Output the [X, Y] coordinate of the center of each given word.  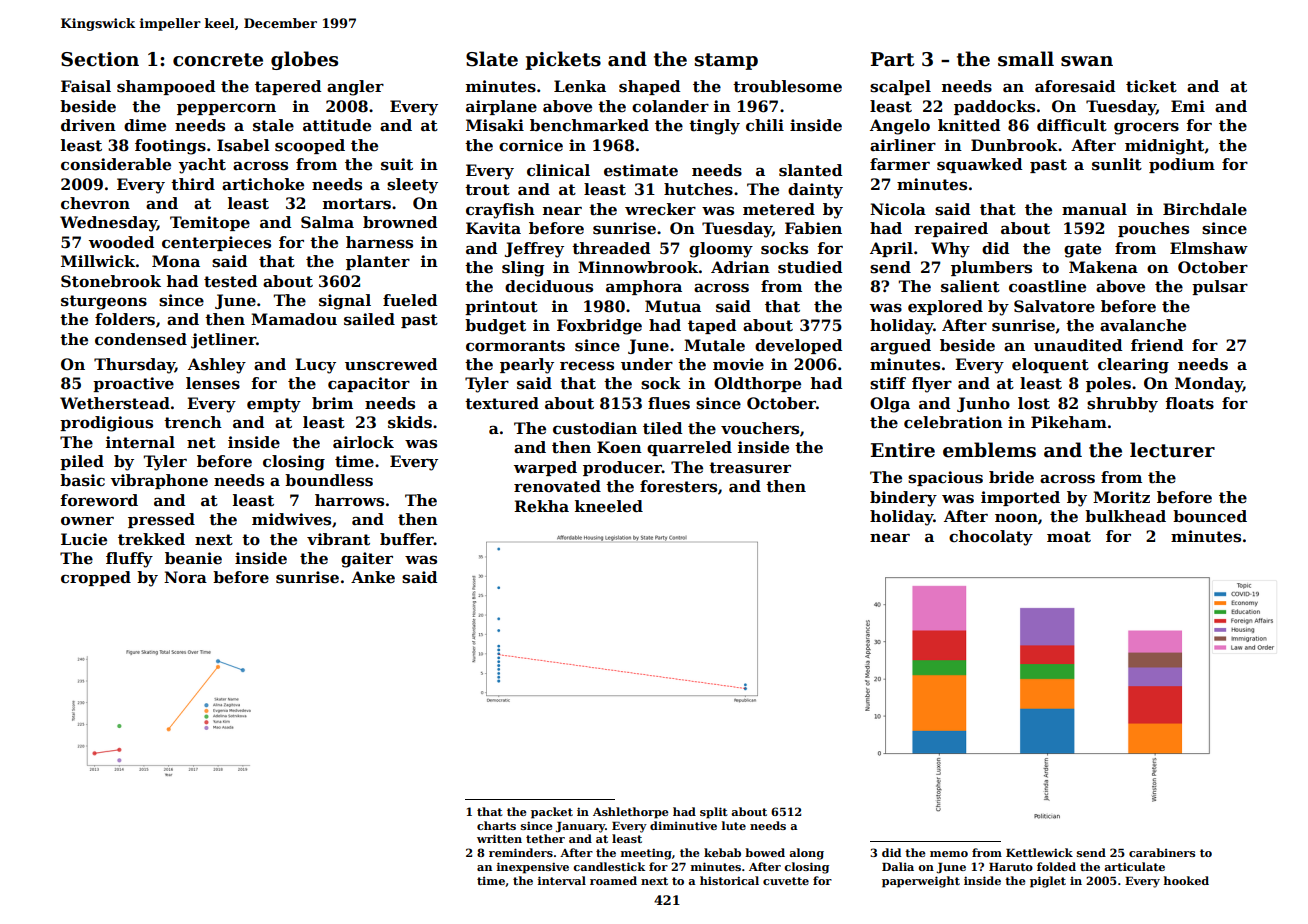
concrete [218, 60]
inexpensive [533, 868]
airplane [501, 107]
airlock [363, 442]
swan [1087, 61]
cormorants [515, 346]
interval [562, 880]
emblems [989, 450]
